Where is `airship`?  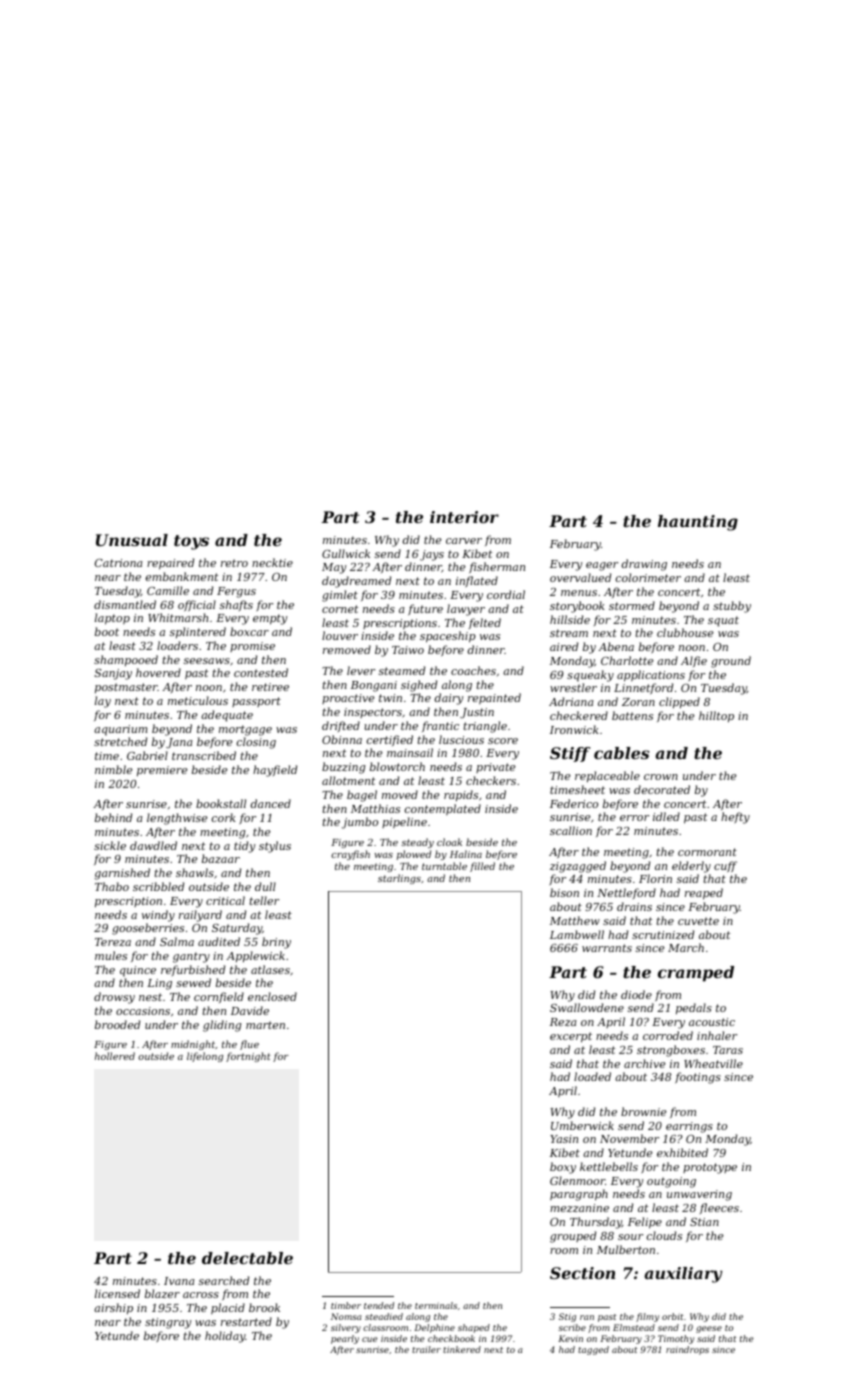
airship is located at coordinates (113, 1308).
